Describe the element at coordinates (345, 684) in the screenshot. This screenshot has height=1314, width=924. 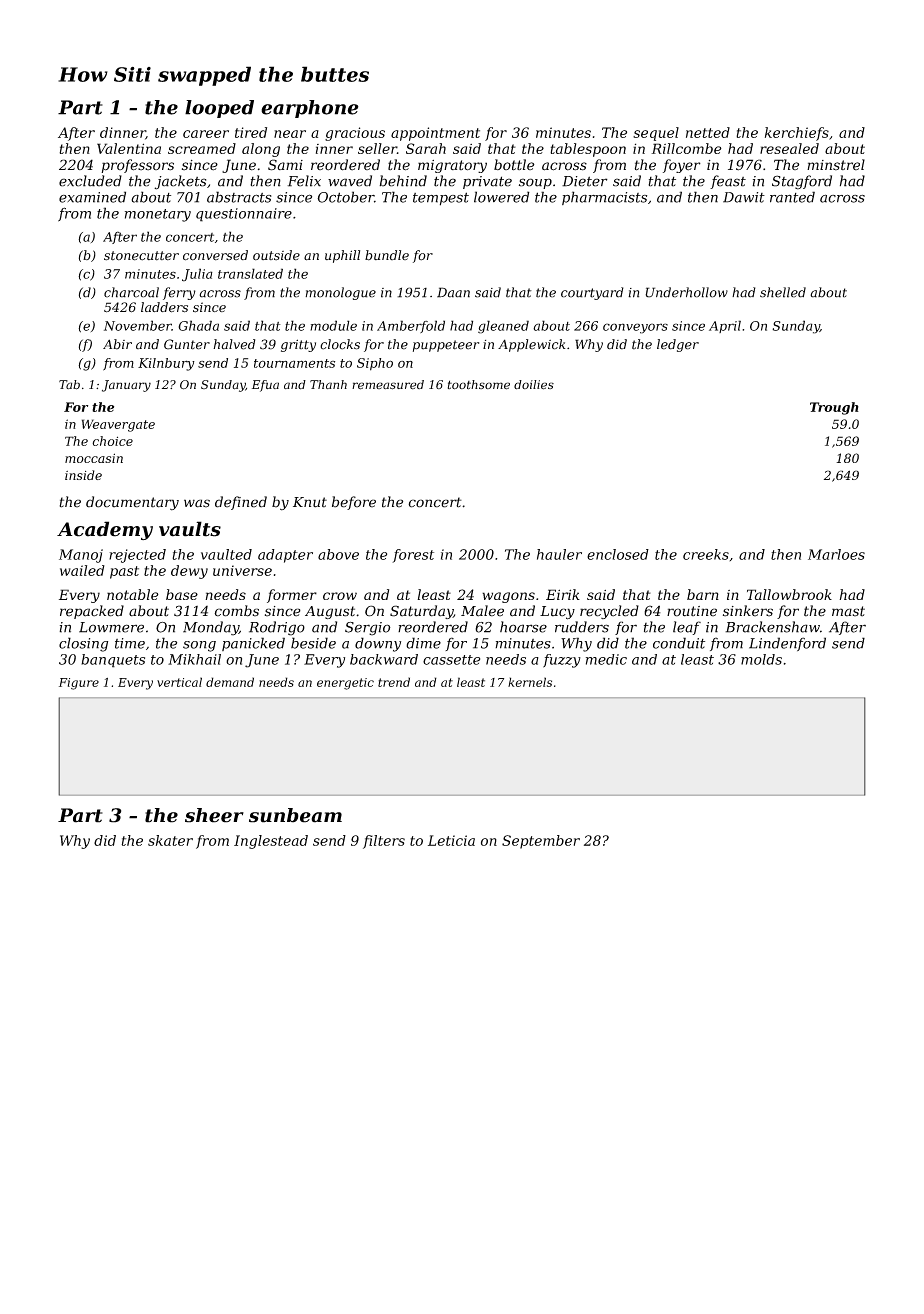
I see `energetic` at that location.
